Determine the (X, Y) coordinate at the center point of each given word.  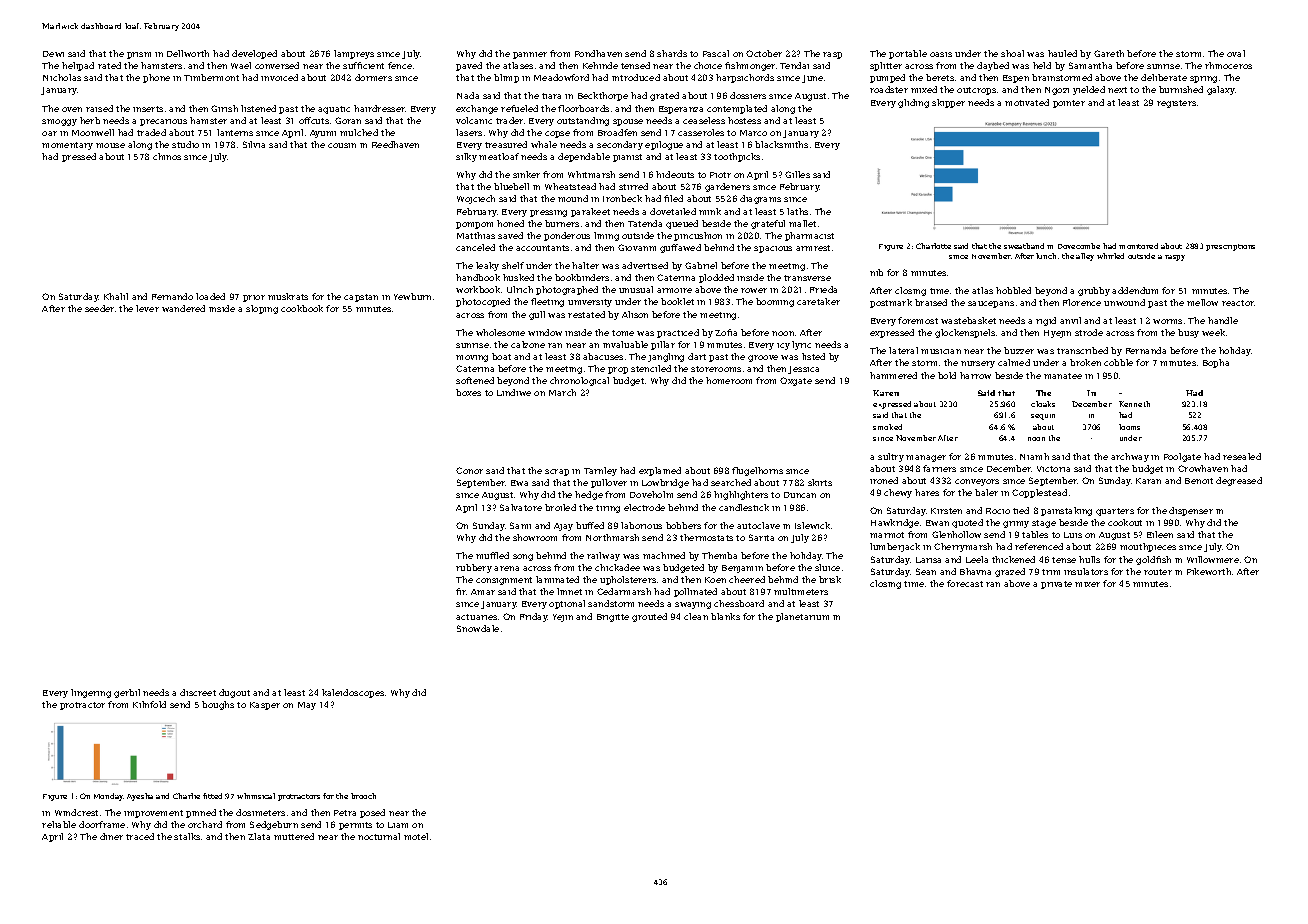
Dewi (53, 54)
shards (672, 53)
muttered (294, 836)
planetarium (802, 617)
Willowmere (1213, 559)
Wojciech (476, 199)
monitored (1138, 246)
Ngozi (1057, 91)
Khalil (116, 296)
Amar (483, 592)
